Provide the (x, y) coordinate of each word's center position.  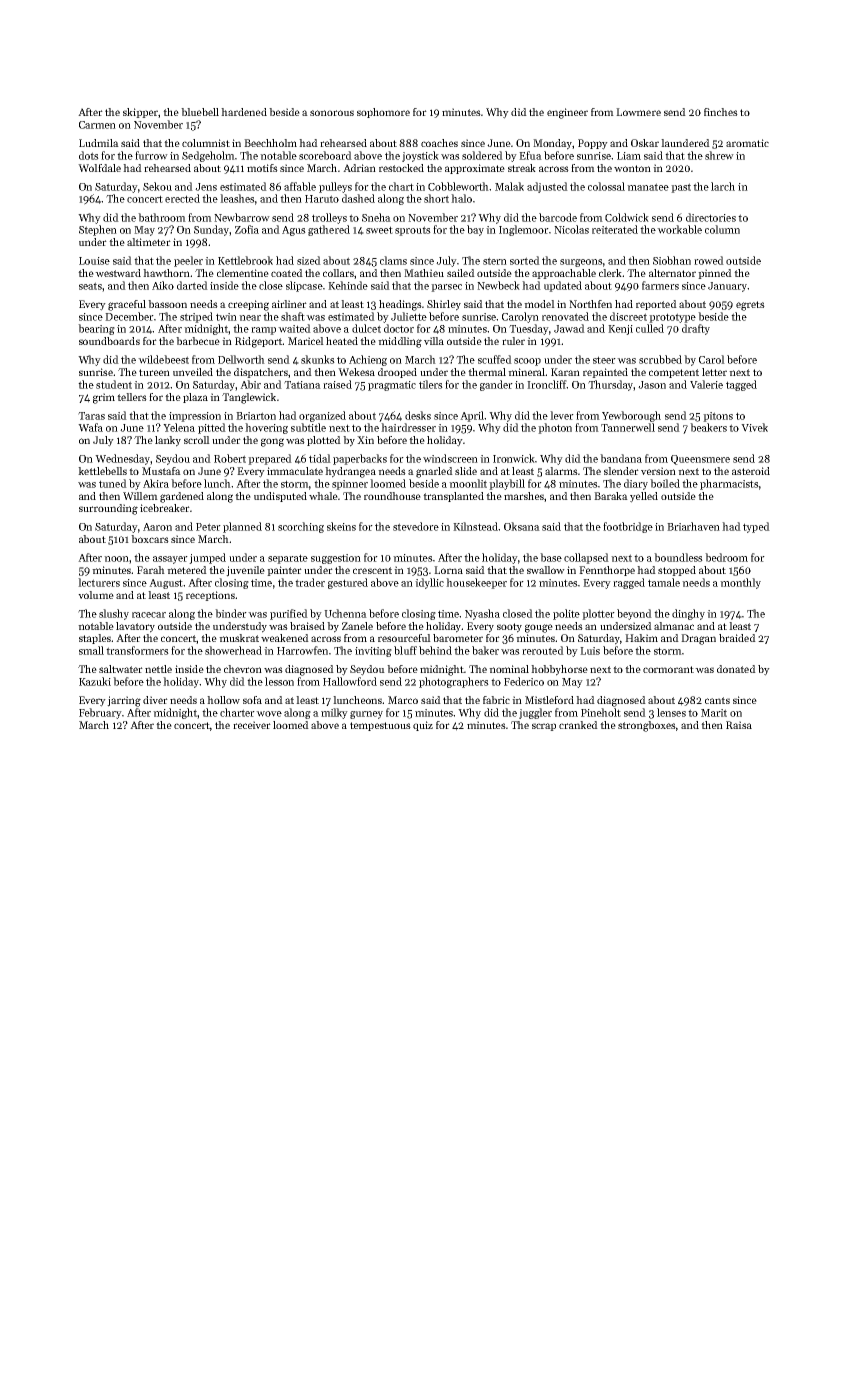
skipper (140, 113)
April (472, 416)
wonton (632, 168)
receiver (252, 725)
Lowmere (638, 112)
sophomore (383, 113)
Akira (156, 483)
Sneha (376, 217)
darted (192, 285)
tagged (741, 385)
